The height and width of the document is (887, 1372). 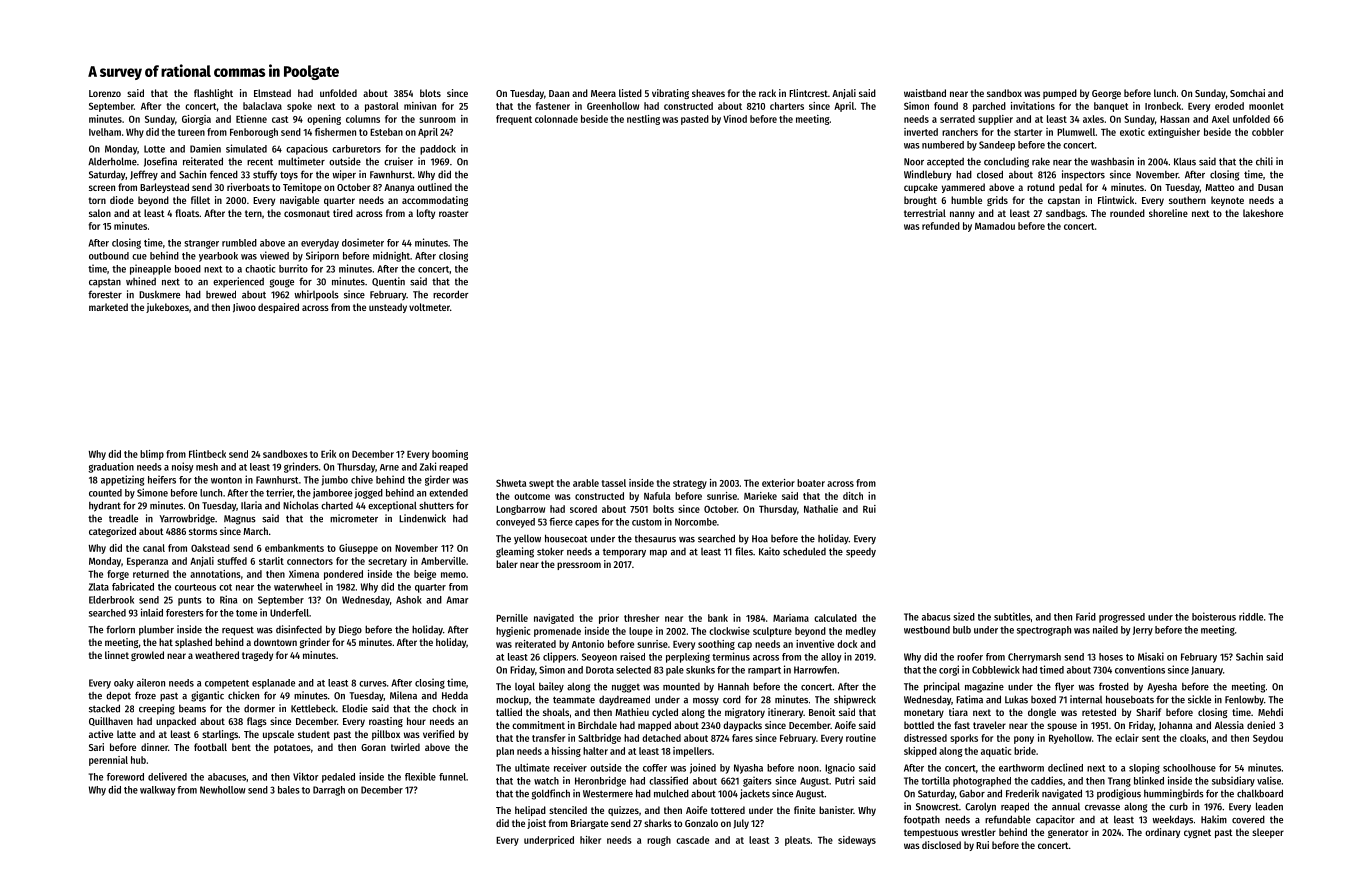 What do you see at coordinates (811, 483) in the document?
I see `boater` at bounding box center [811, 483].
